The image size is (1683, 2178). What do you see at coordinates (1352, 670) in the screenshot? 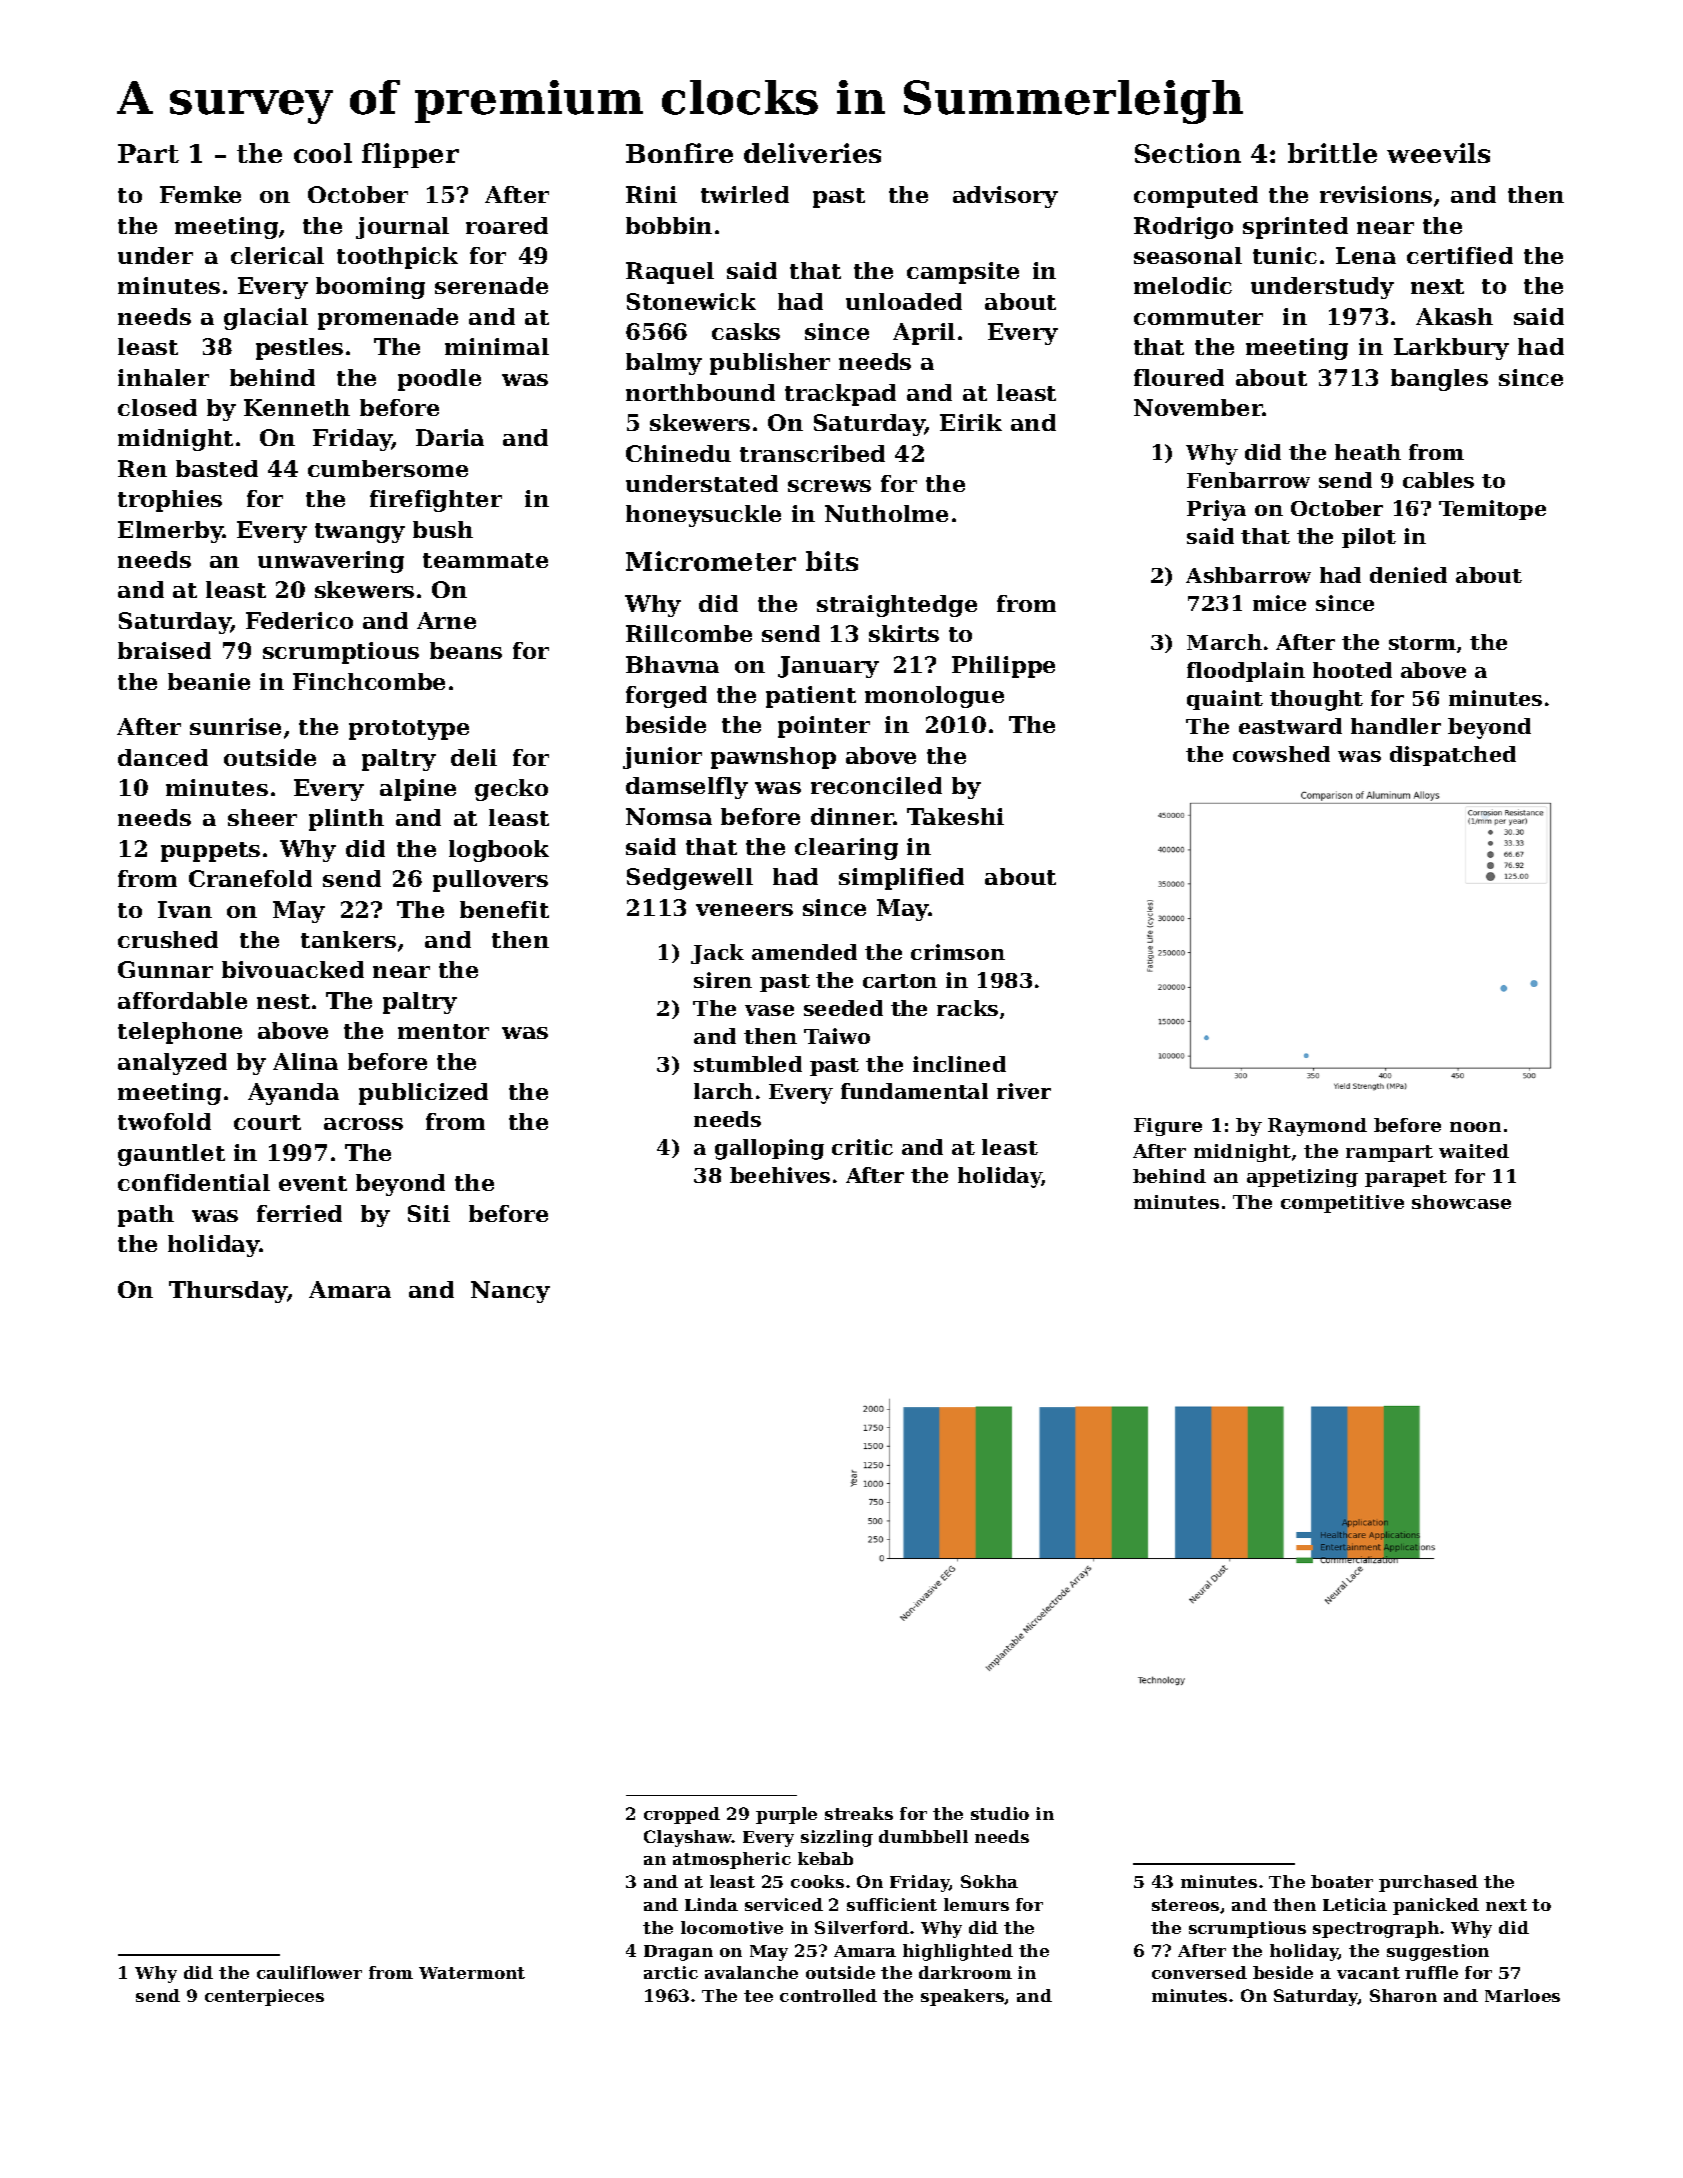
I see `hooted` at bounding box center [1352, 670].
